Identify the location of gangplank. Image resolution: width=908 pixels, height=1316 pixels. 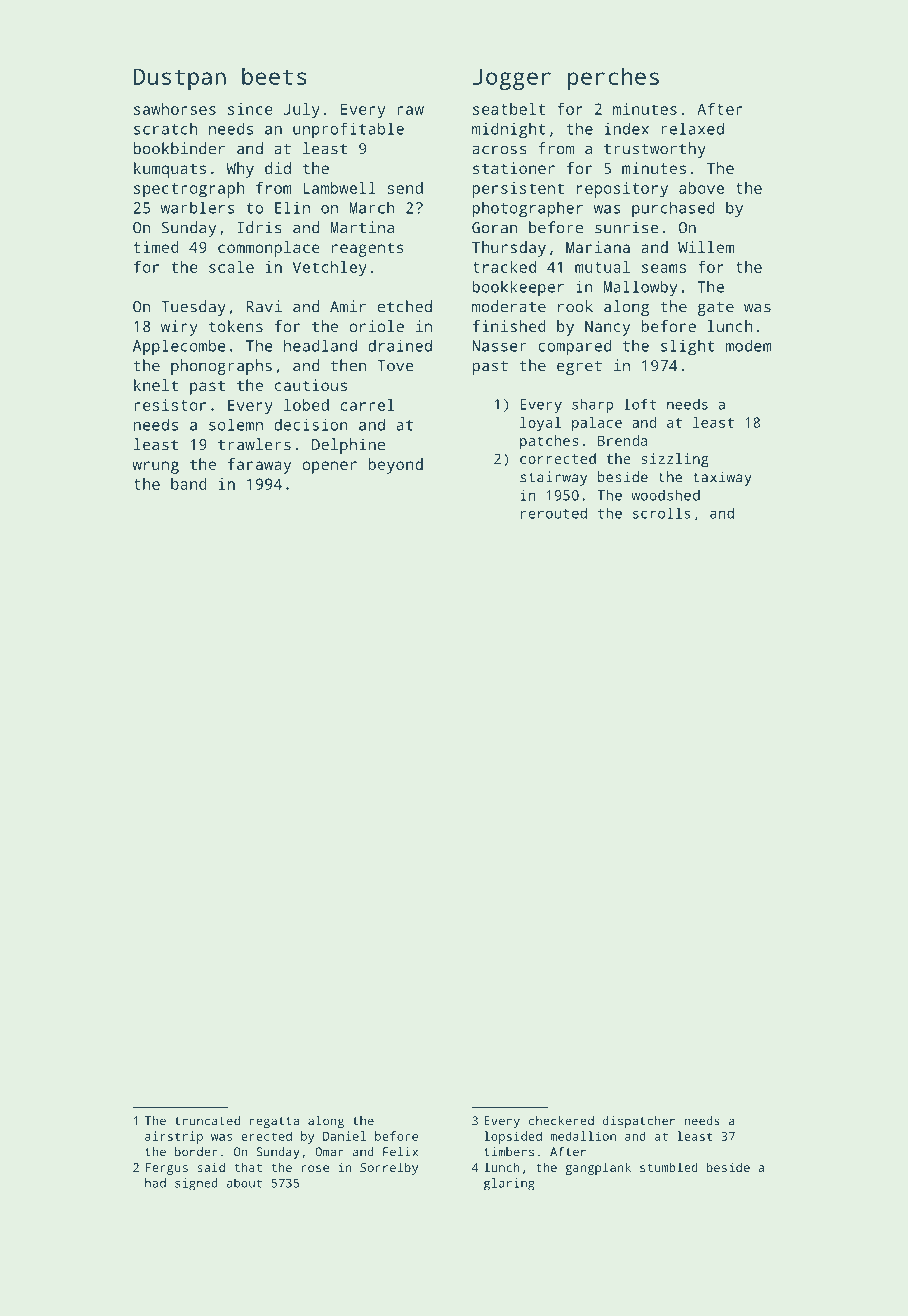
(598, 1168).
